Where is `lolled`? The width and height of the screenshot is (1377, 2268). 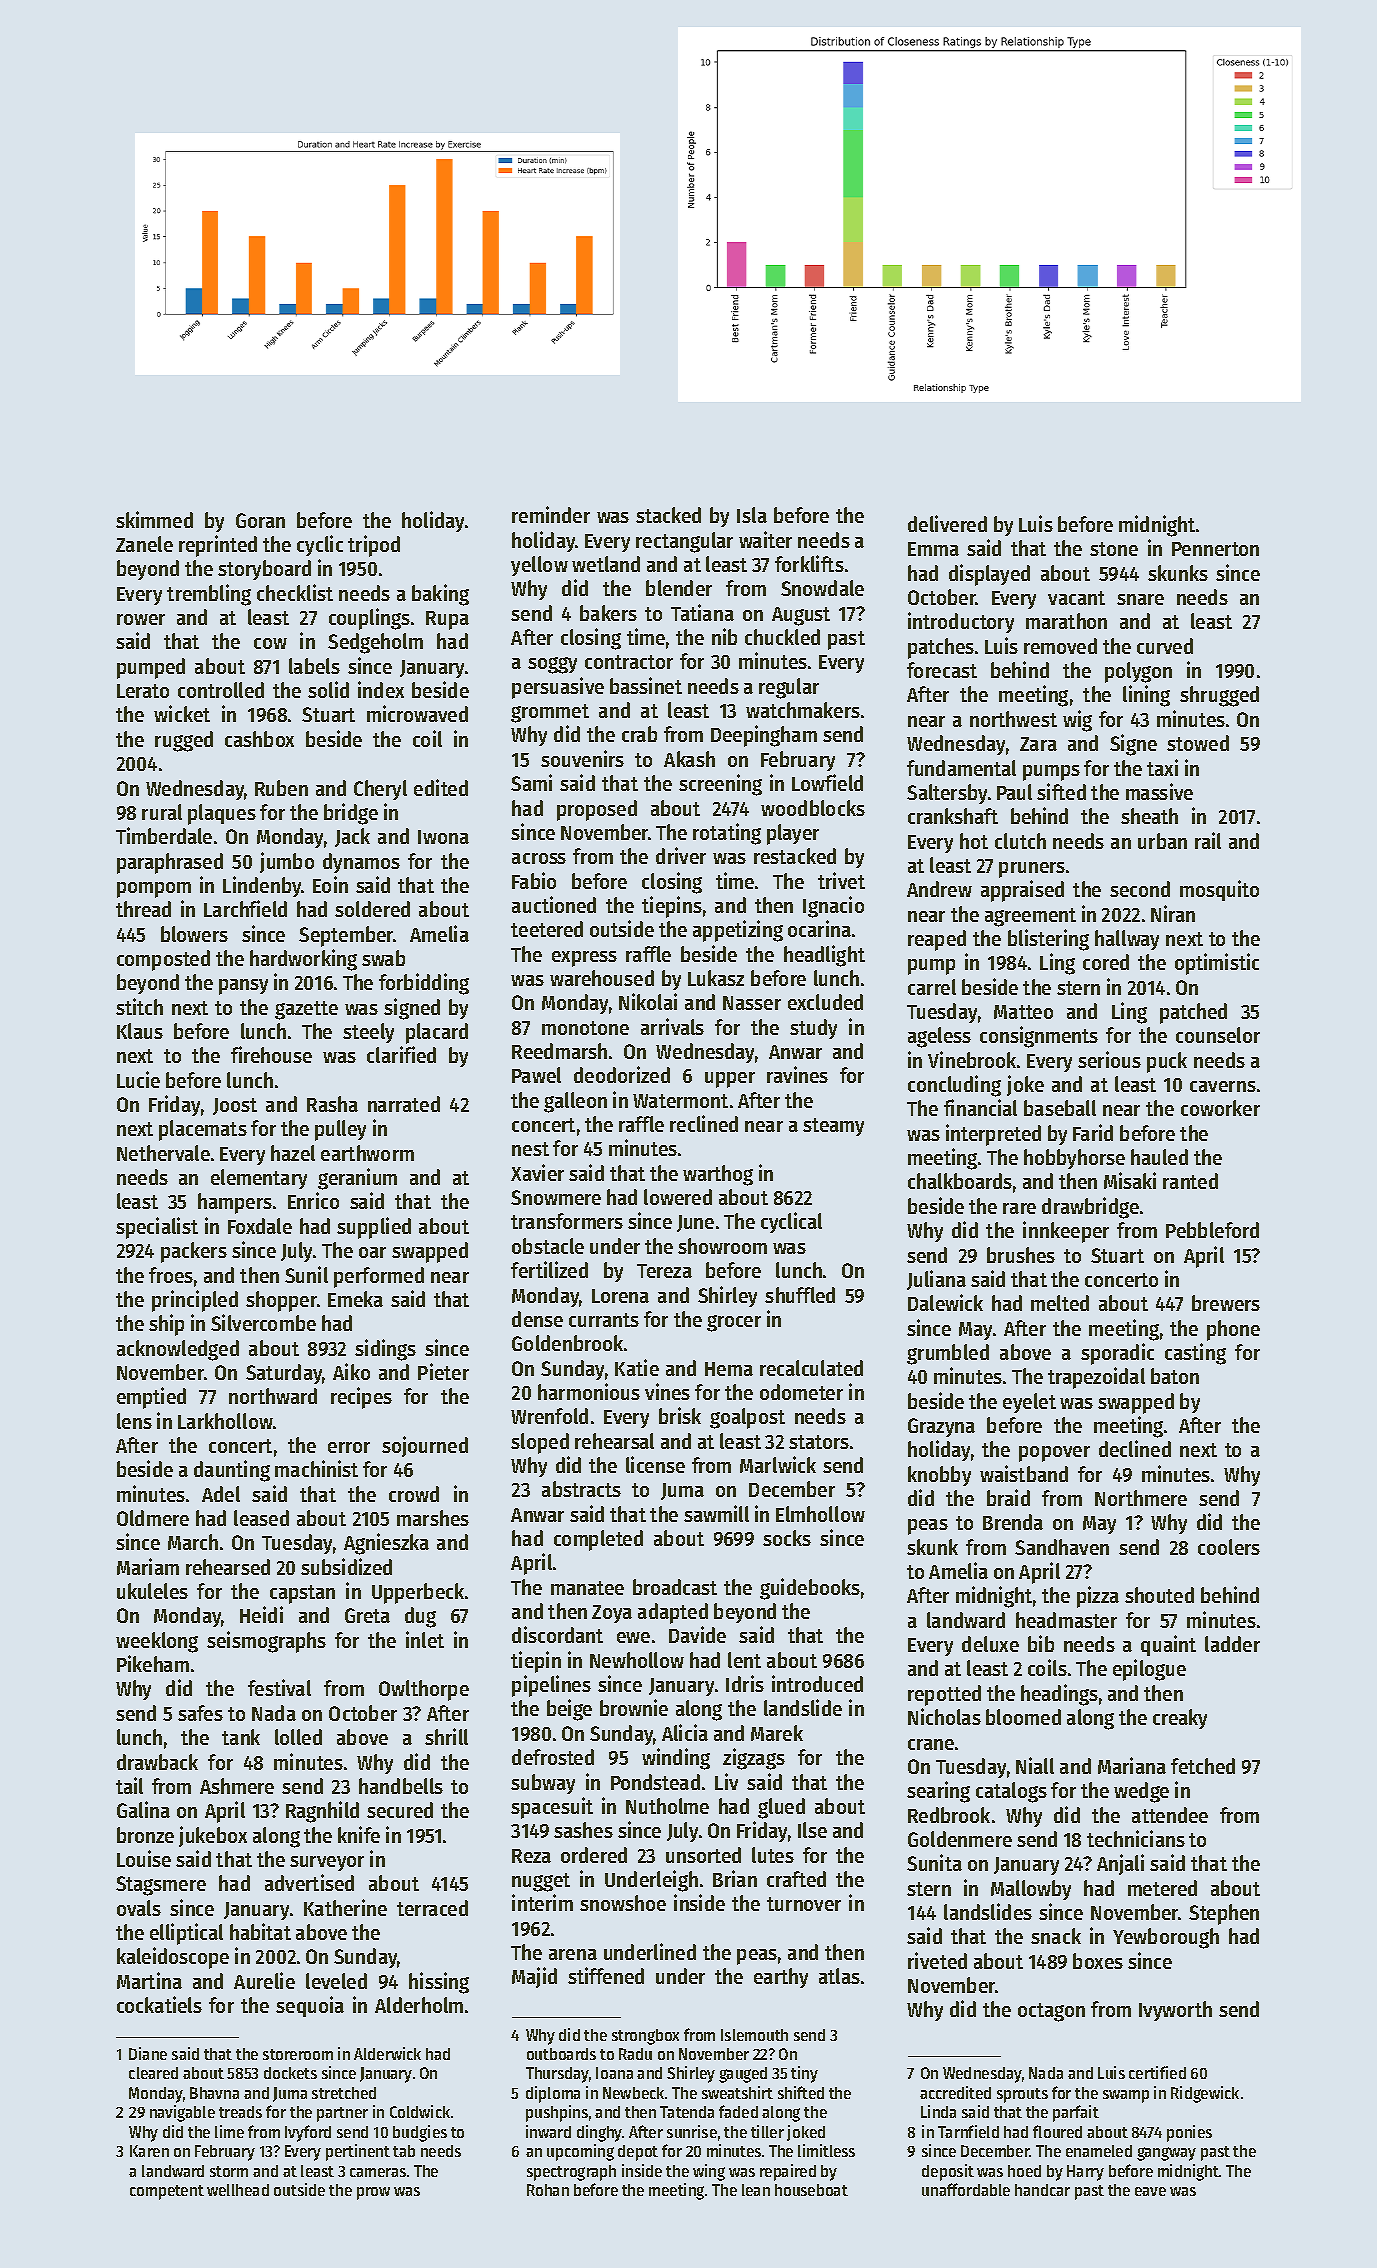
lolled is located at coordinates (298, 1737).
